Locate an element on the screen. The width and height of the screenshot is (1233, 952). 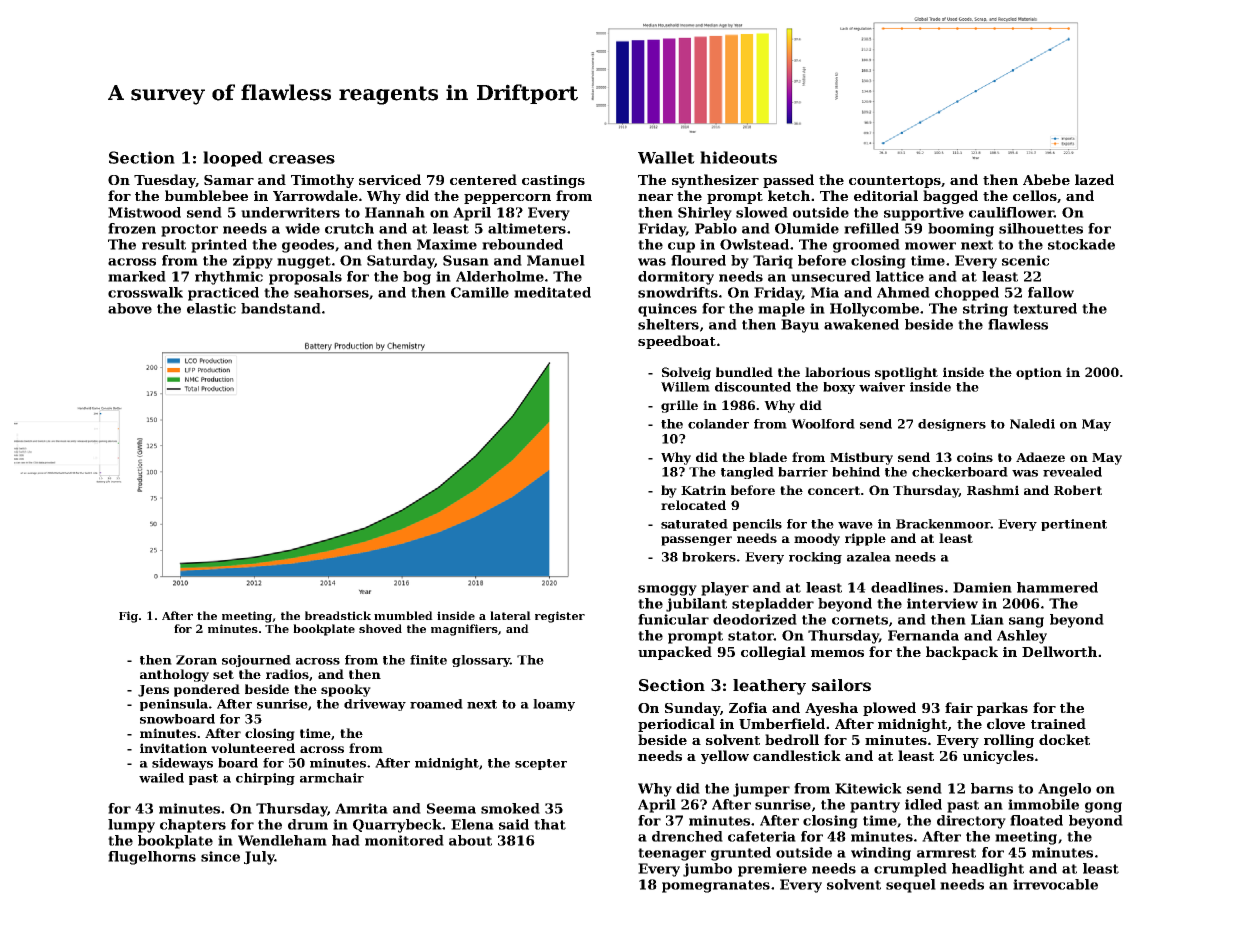
breadstick is located at coordinates (338, 615).
